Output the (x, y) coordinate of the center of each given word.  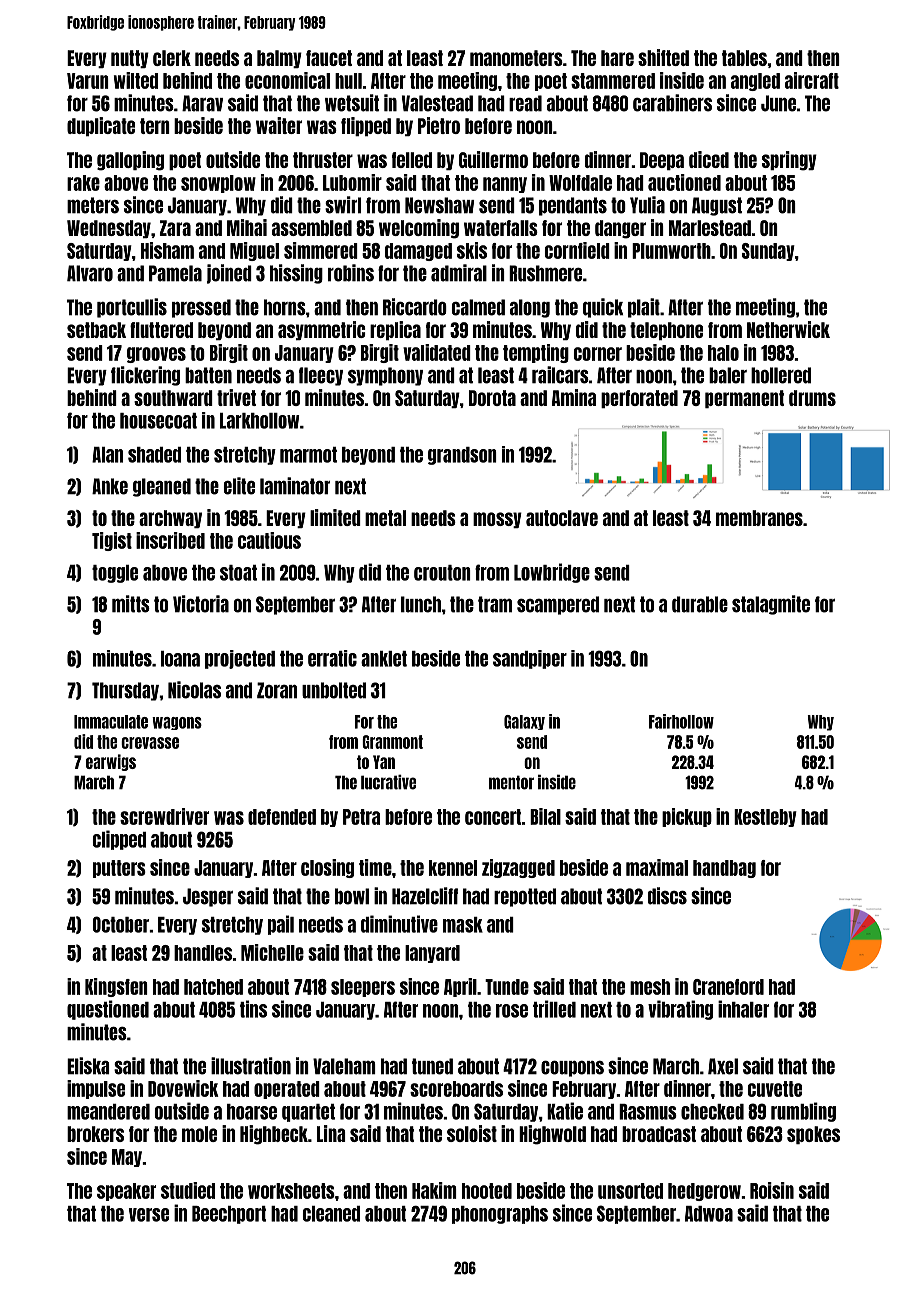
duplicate (101, 126)
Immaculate (111, 722)
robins (351, 273)
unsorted (630, 1191)
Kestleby (765, 818)
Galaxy (524, 722)
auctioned (684, 182)
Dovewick (183, 1088)
